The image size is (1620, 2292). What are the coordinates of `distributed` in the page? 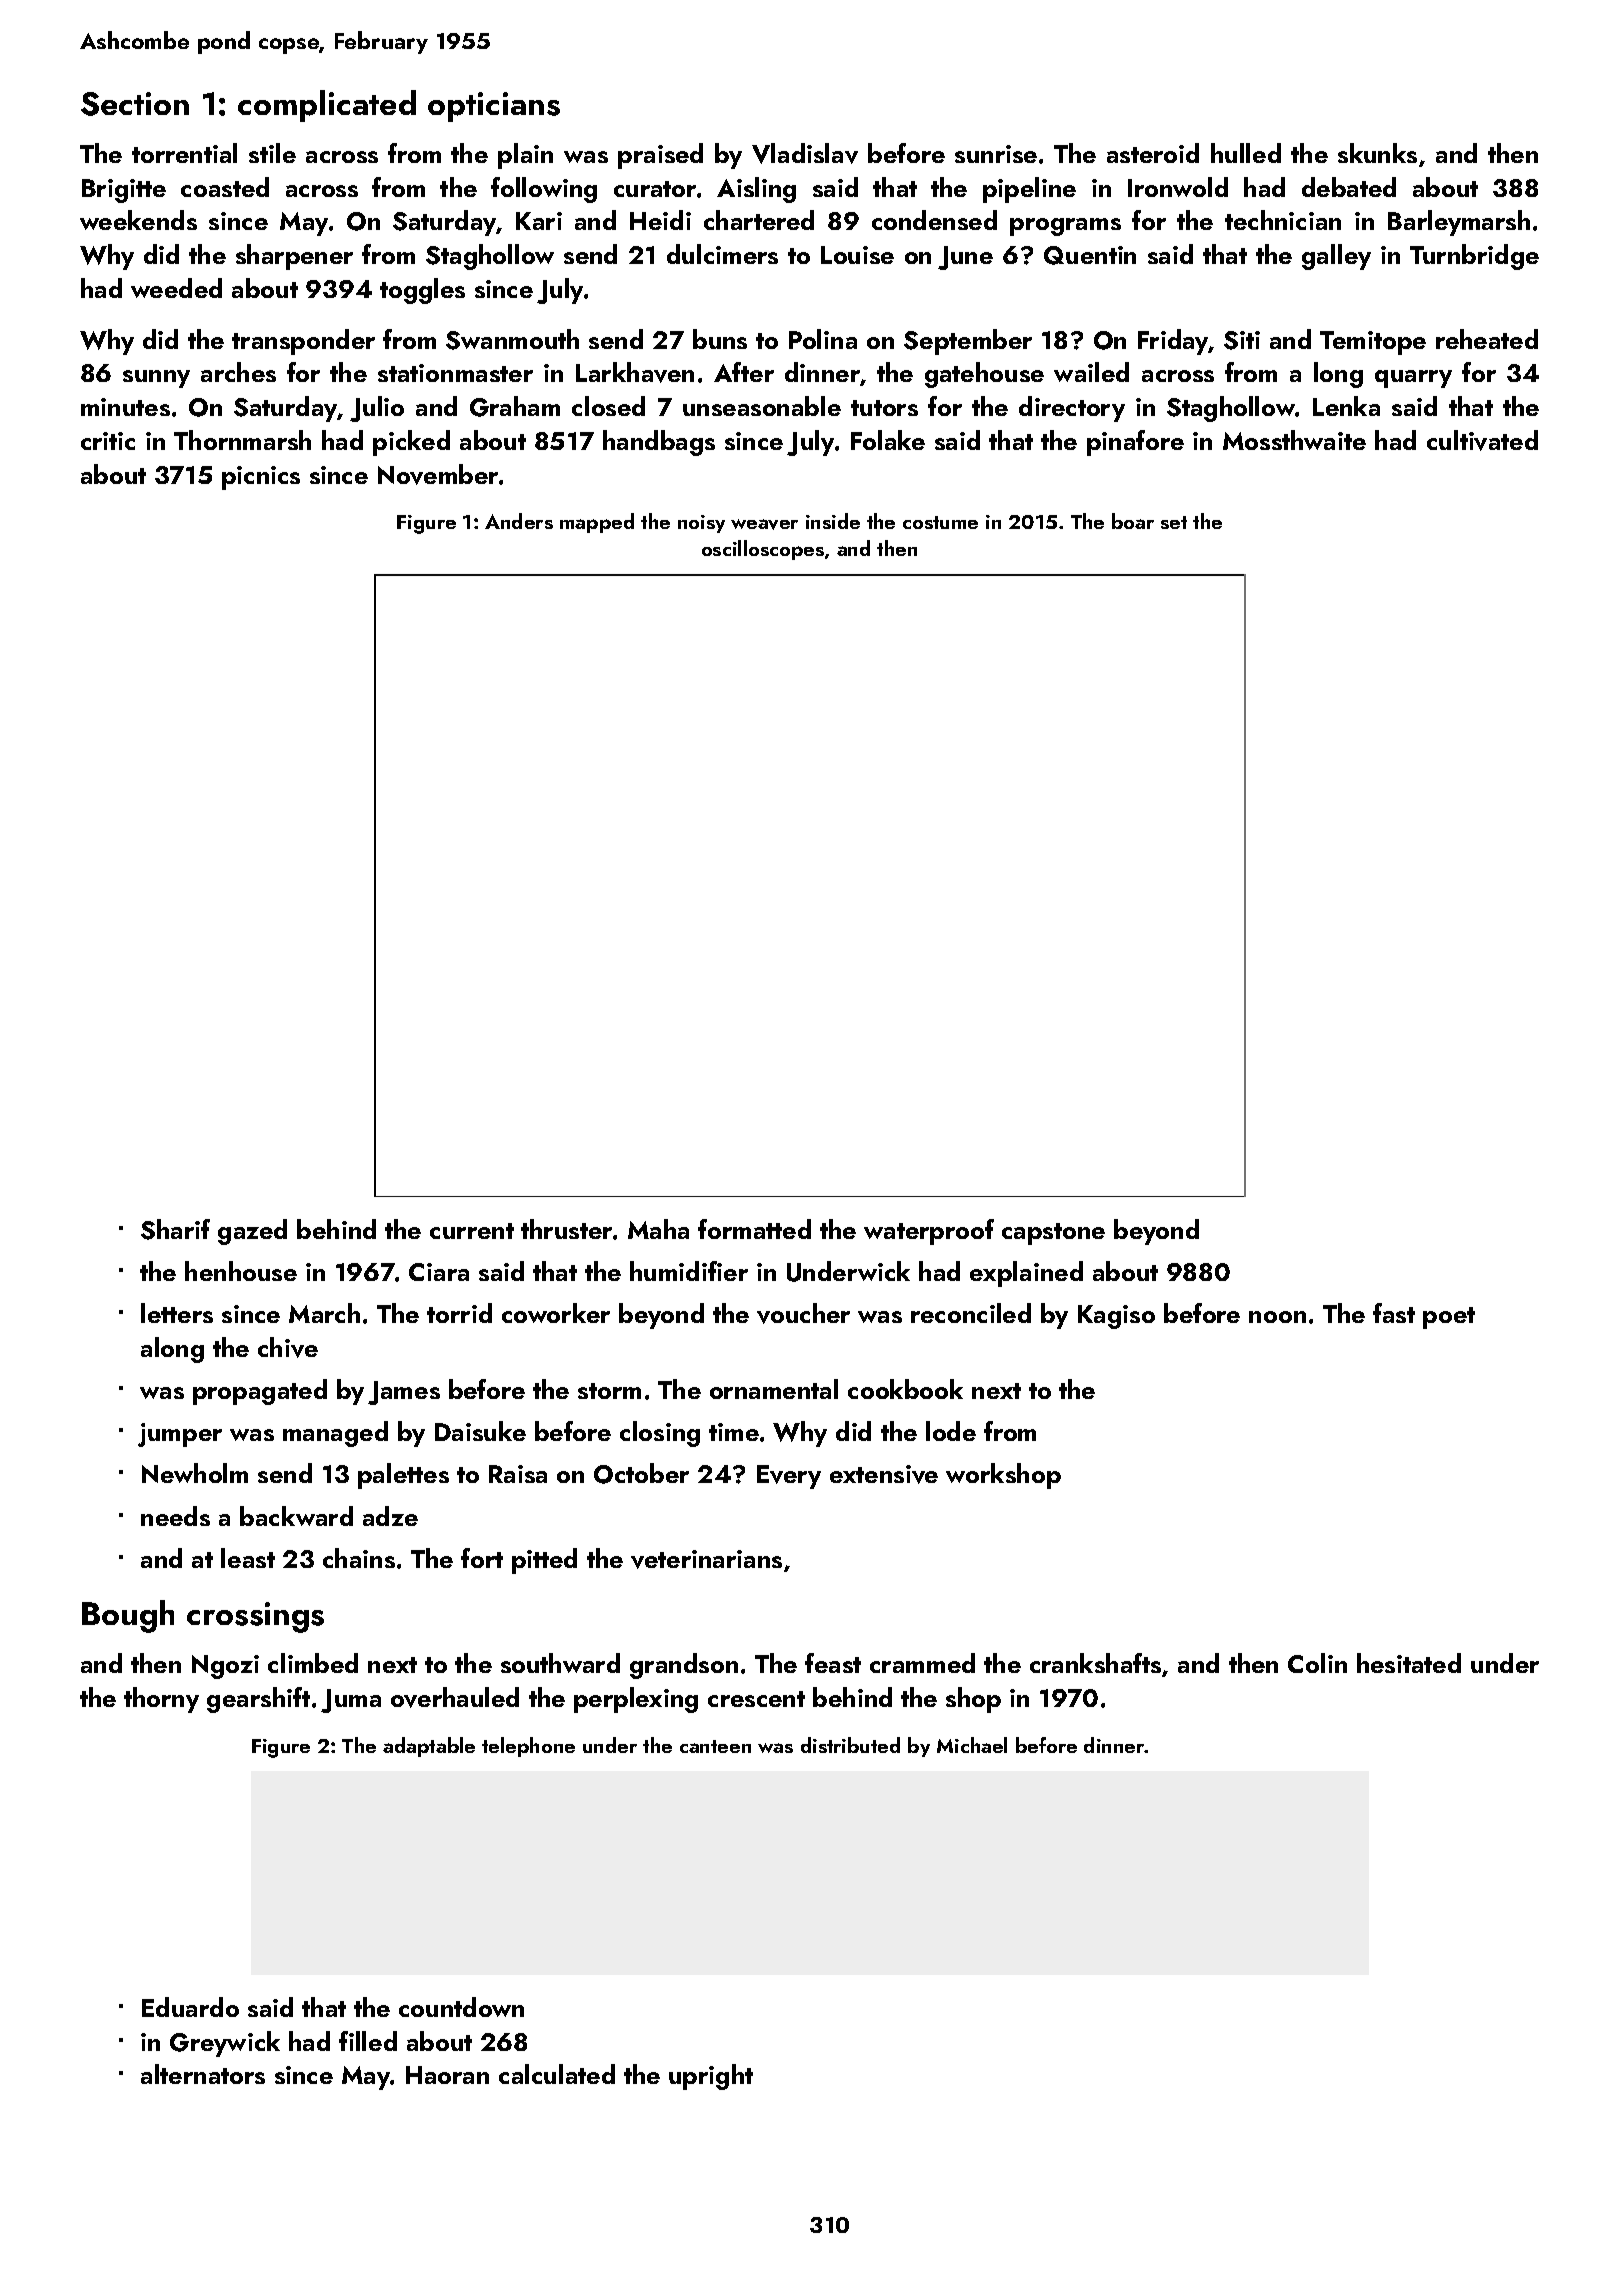 It's located at (850, 1745).
